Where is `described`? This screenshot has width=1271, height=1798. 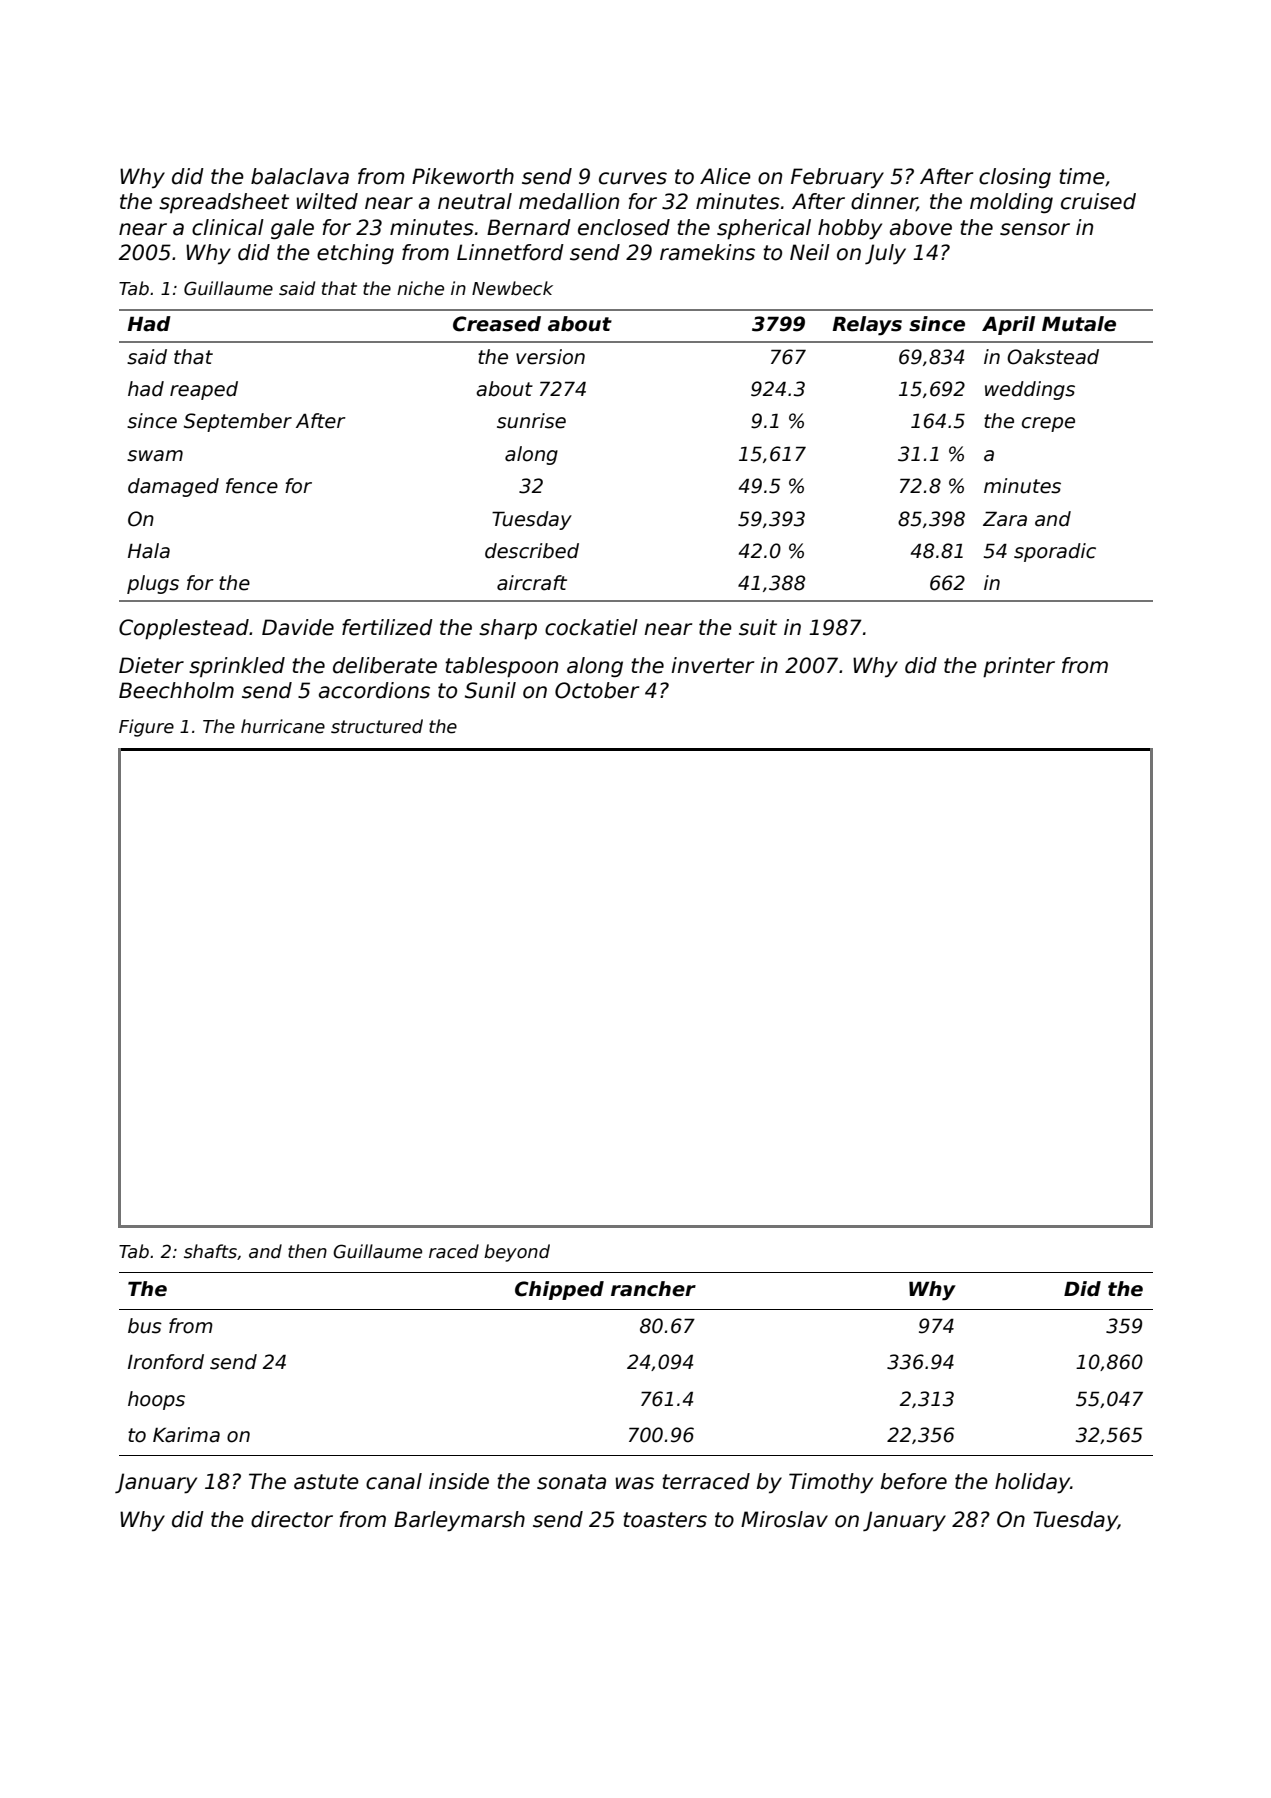
described is located at coordinates (532, 551).
